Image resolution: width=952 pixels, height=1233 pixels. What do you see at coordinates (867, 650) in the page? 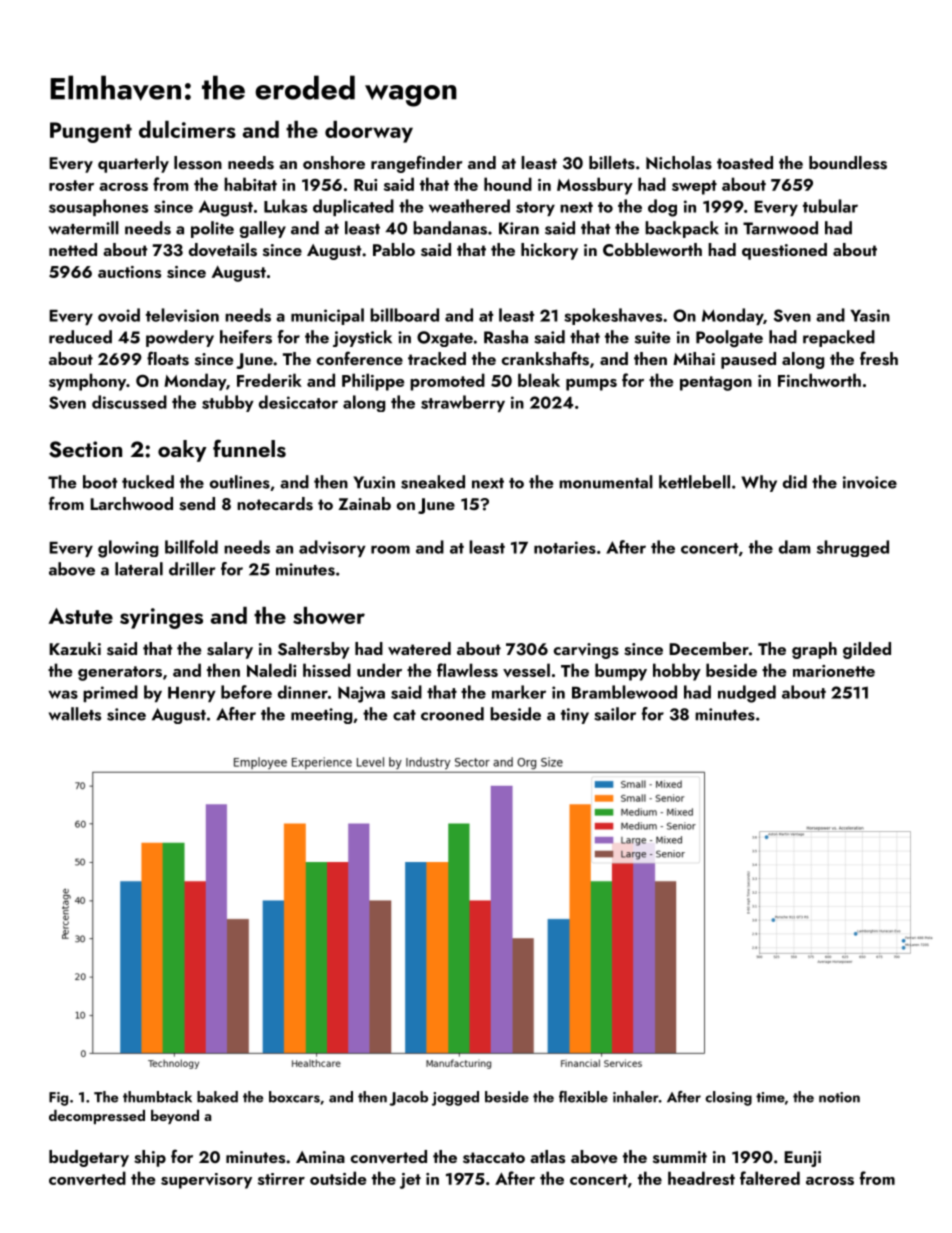
I see `gilded` at bounding box center [867, 650].
